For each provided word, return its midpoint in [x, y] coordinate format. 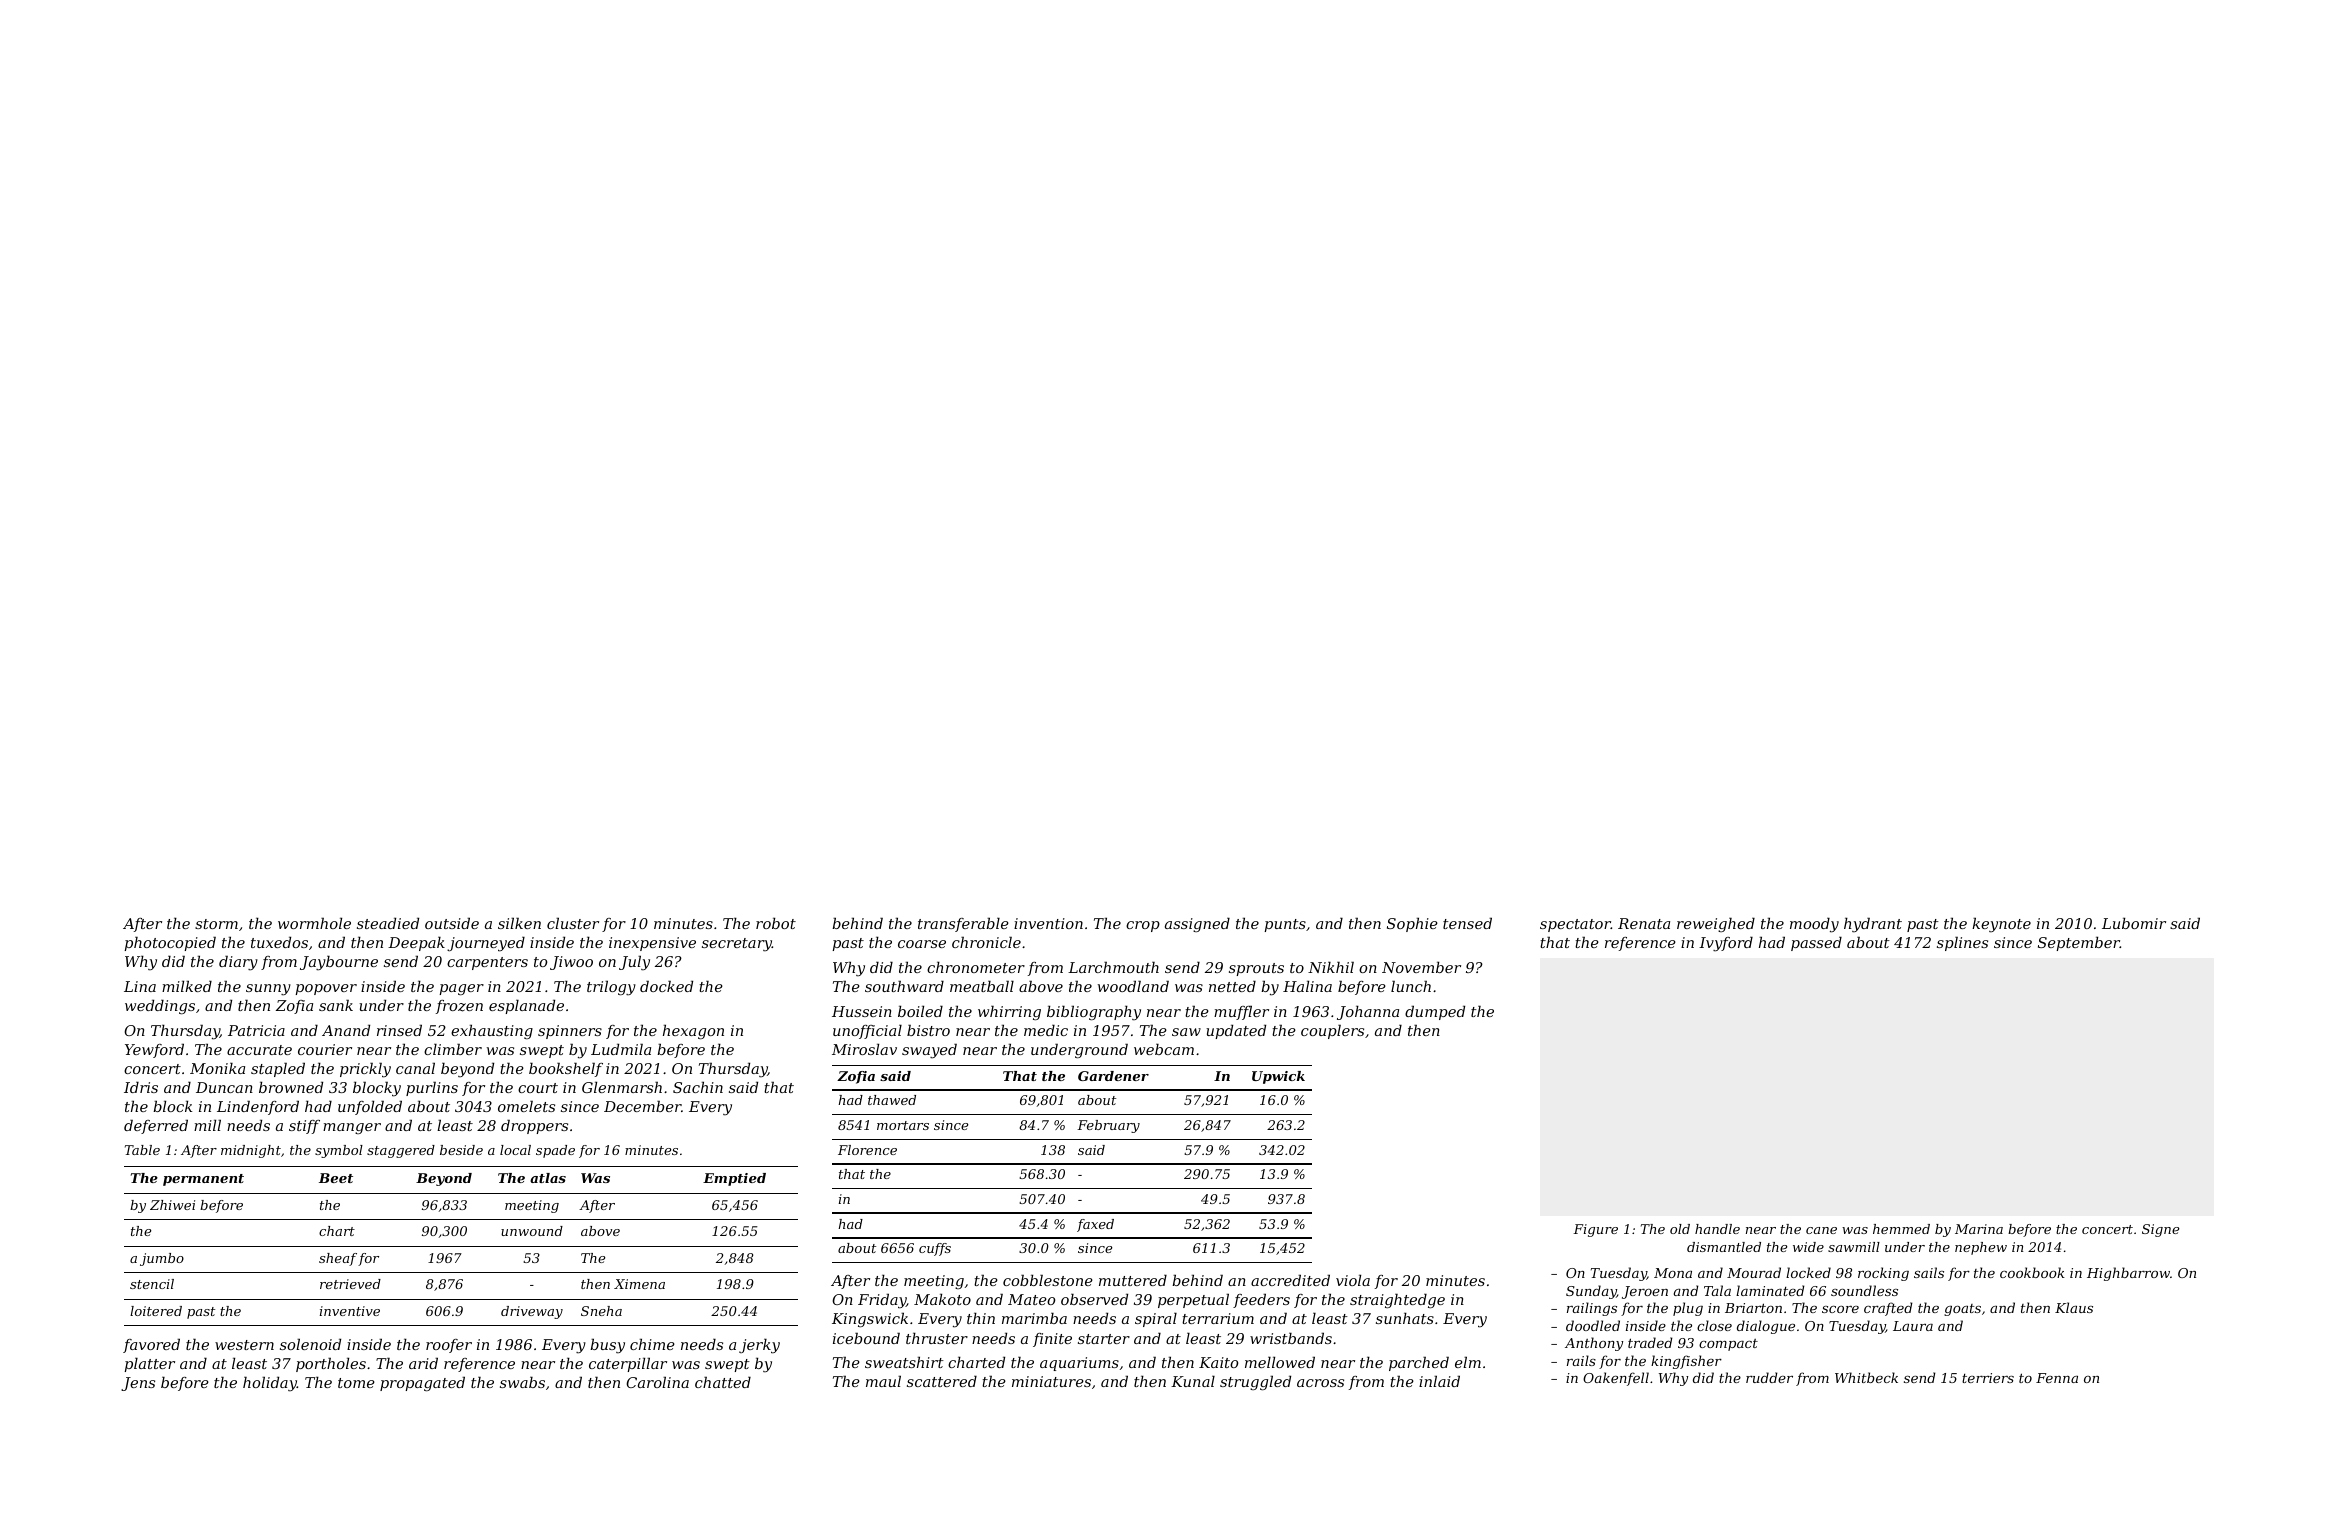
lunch [1411, 986]
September [2079, 943]
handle [1717, 1229]
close [1714, 1325]
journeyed [486, 944]
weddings [160, 1007]
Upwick [1278, 1077]
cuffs [935, 1249]
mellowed [1280, 1362]
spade [555, 1151]
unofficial [867, 1031]
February [1108, 1126]
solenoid [310, 1344]
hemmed [1901, 1229]
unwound [532, 1231]
